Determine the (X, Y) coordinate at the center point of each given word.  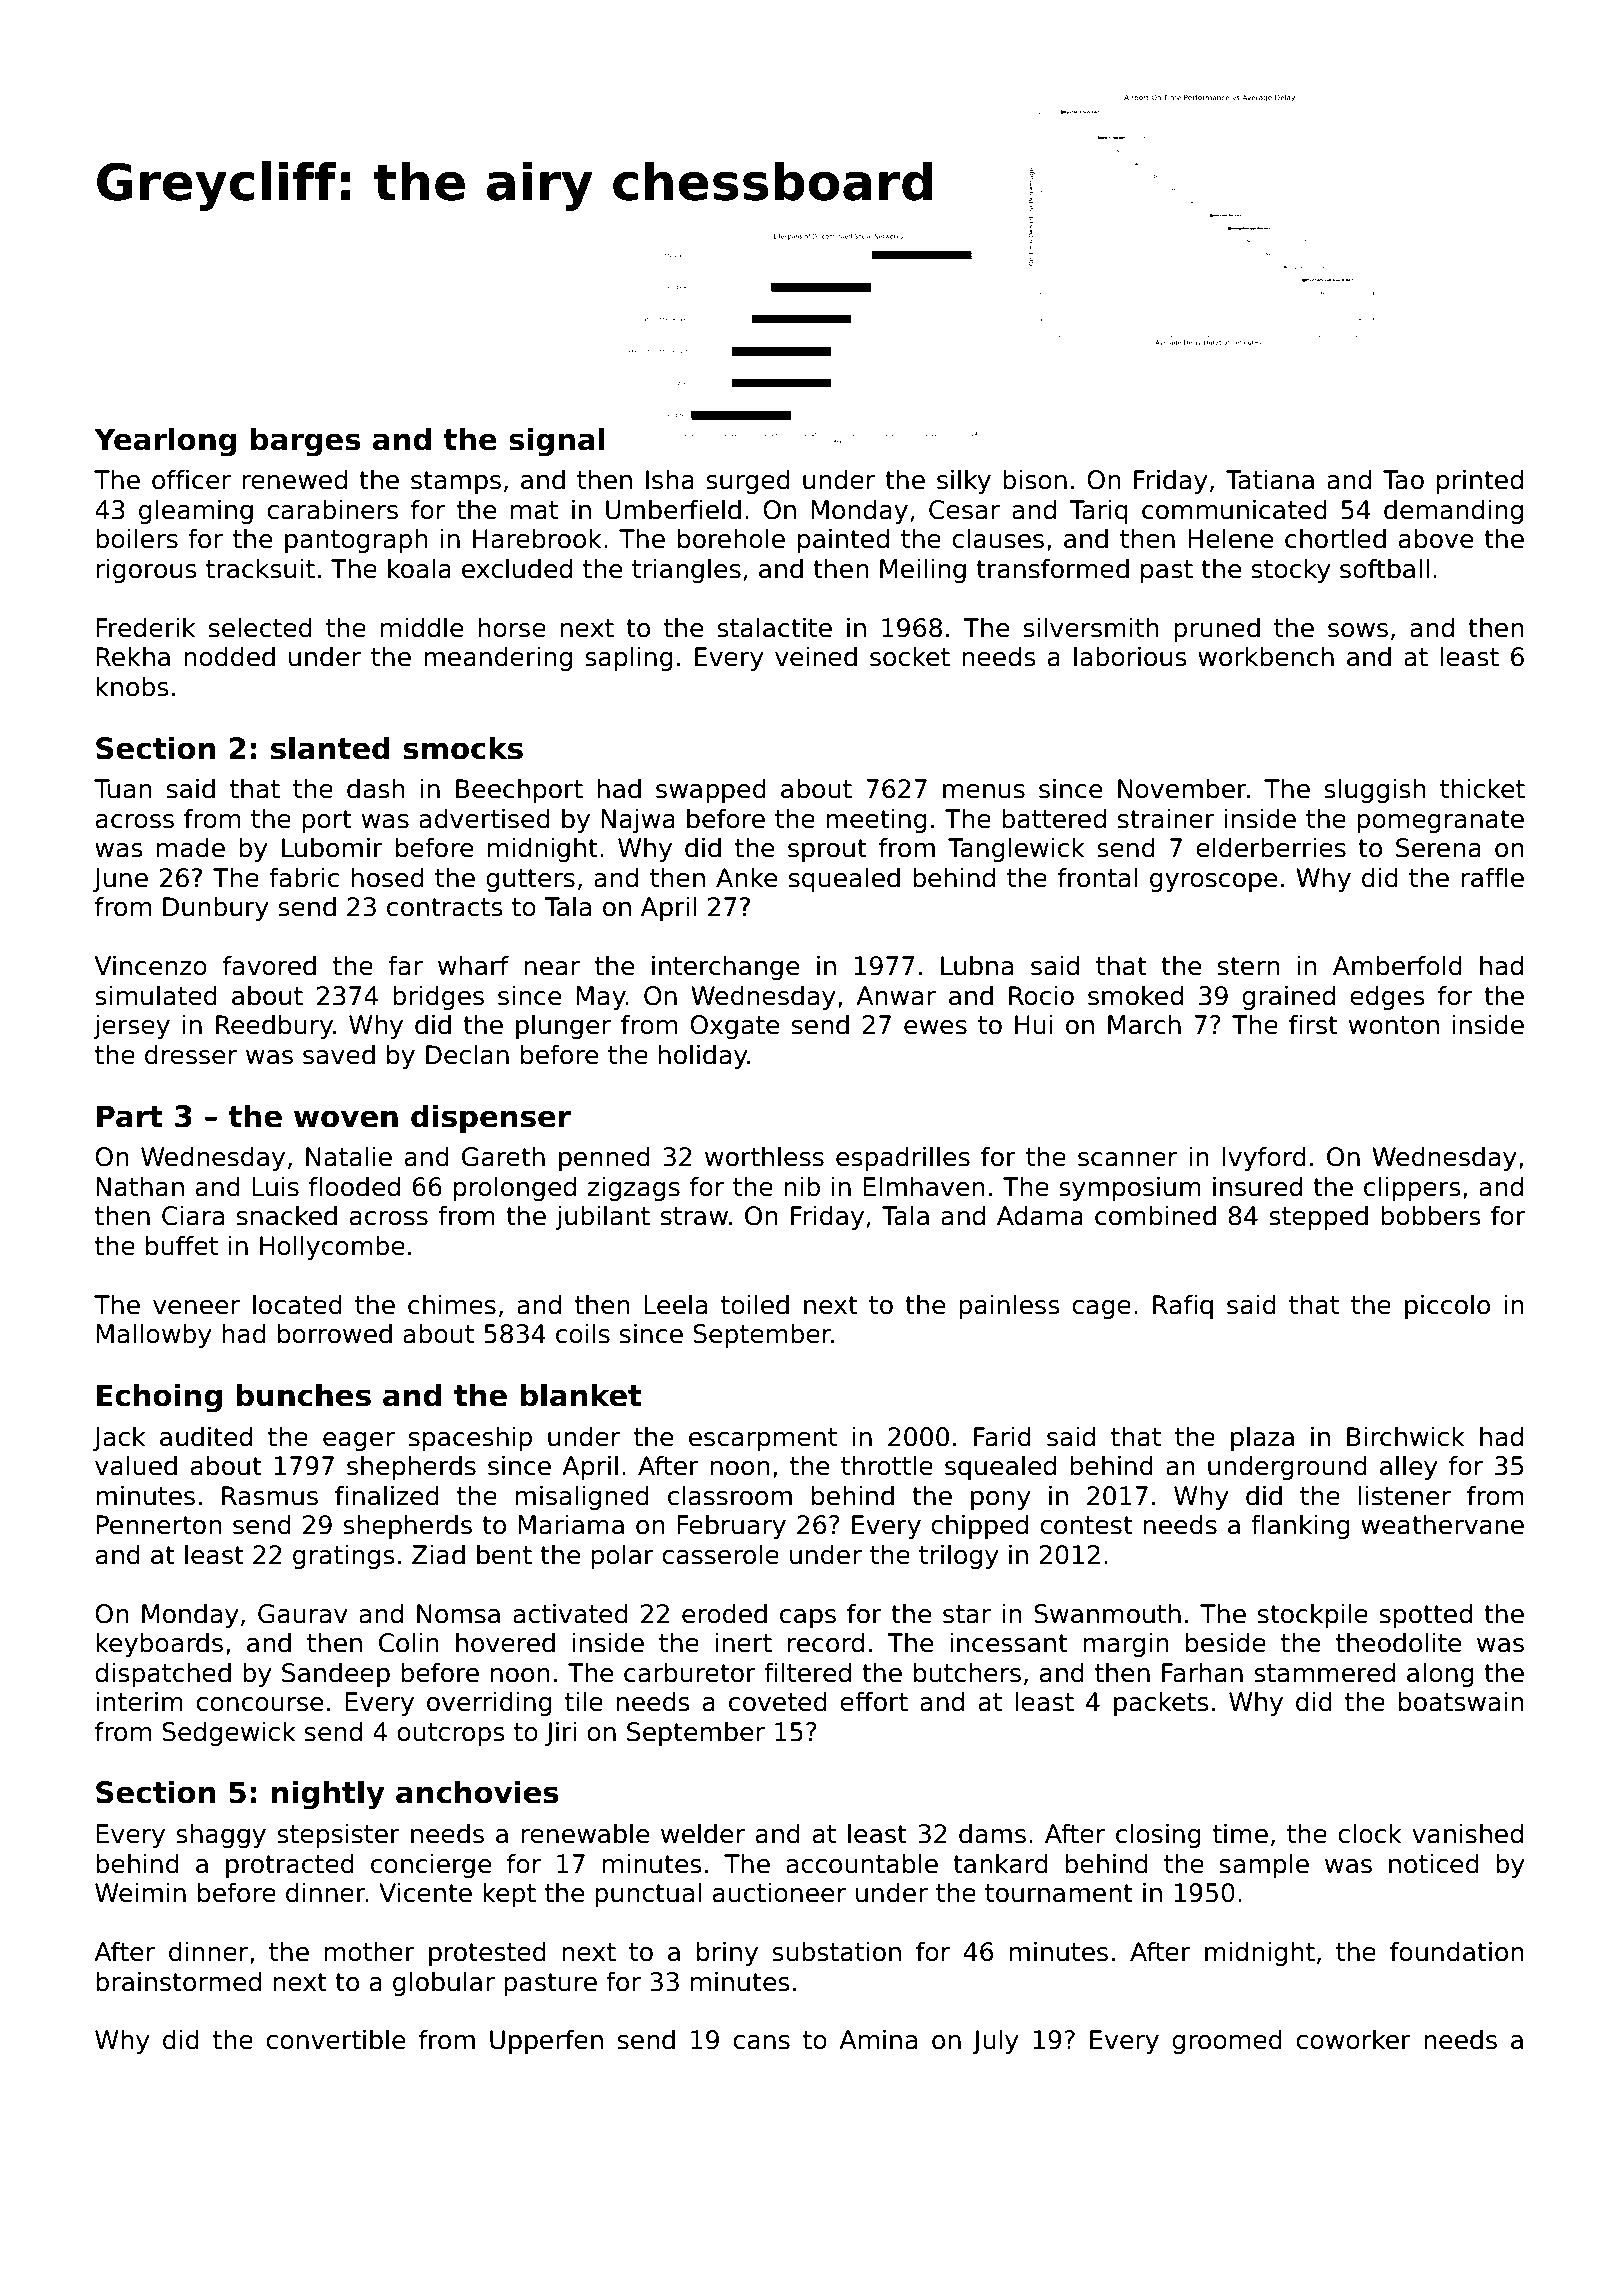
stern (1248, 966)
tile (584, 1701)
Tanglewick (1016, 849)
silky (964, 481)
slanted (330, 748)
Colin (408, 1642)
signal (557, 442)
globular (444, 1983)
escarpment (763, 1439)
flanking (1300, 1526)
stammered (1324, 1672)
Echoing (159, 1398)
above (1436, 538)
